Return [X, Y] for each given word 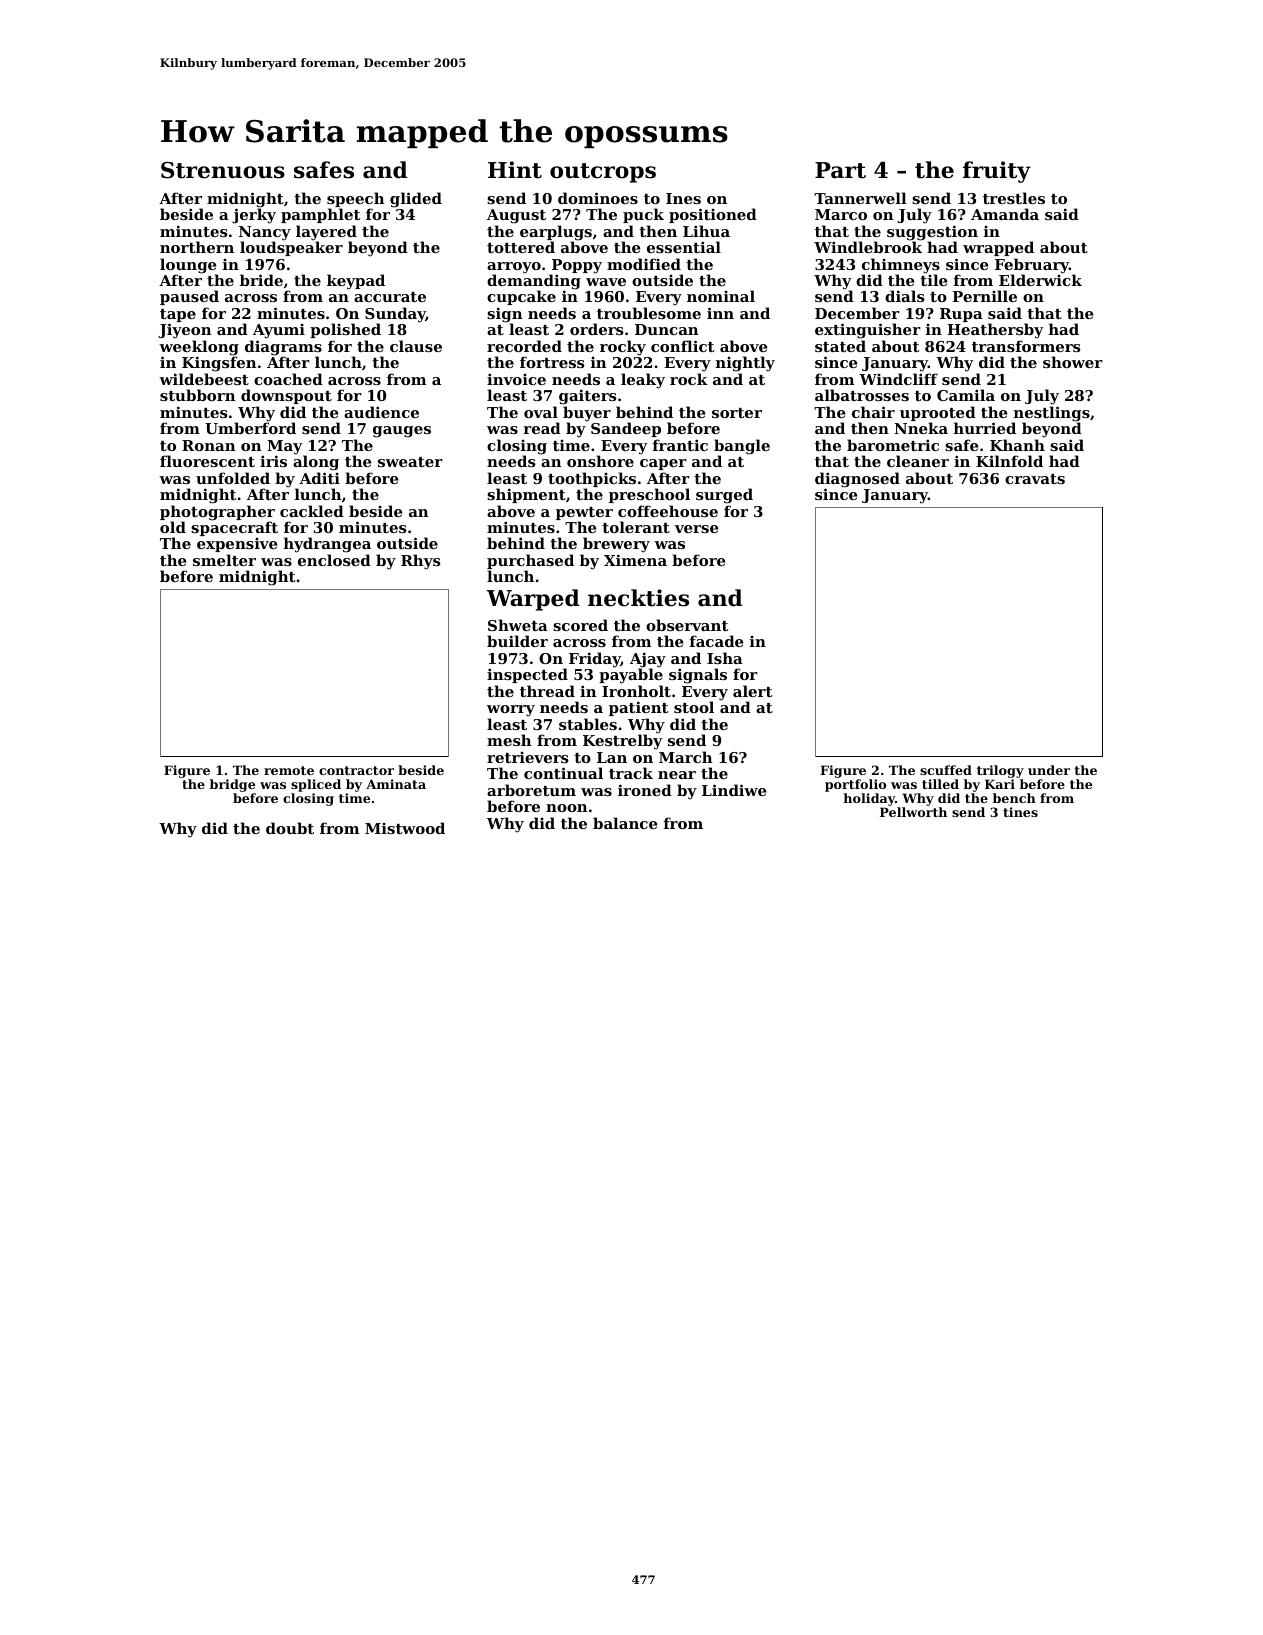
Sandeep [626, 429]
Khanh [1017, 445]
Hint [515, 170]
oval [541, 412]
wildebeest [204, 379]
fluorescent [207, 461]
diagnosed [857, 480]
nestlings [1052, 414]
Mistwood [405, 828]
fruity [997, 172]
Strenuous [223, 170]
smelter [224, 560]
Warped [533, 600]
